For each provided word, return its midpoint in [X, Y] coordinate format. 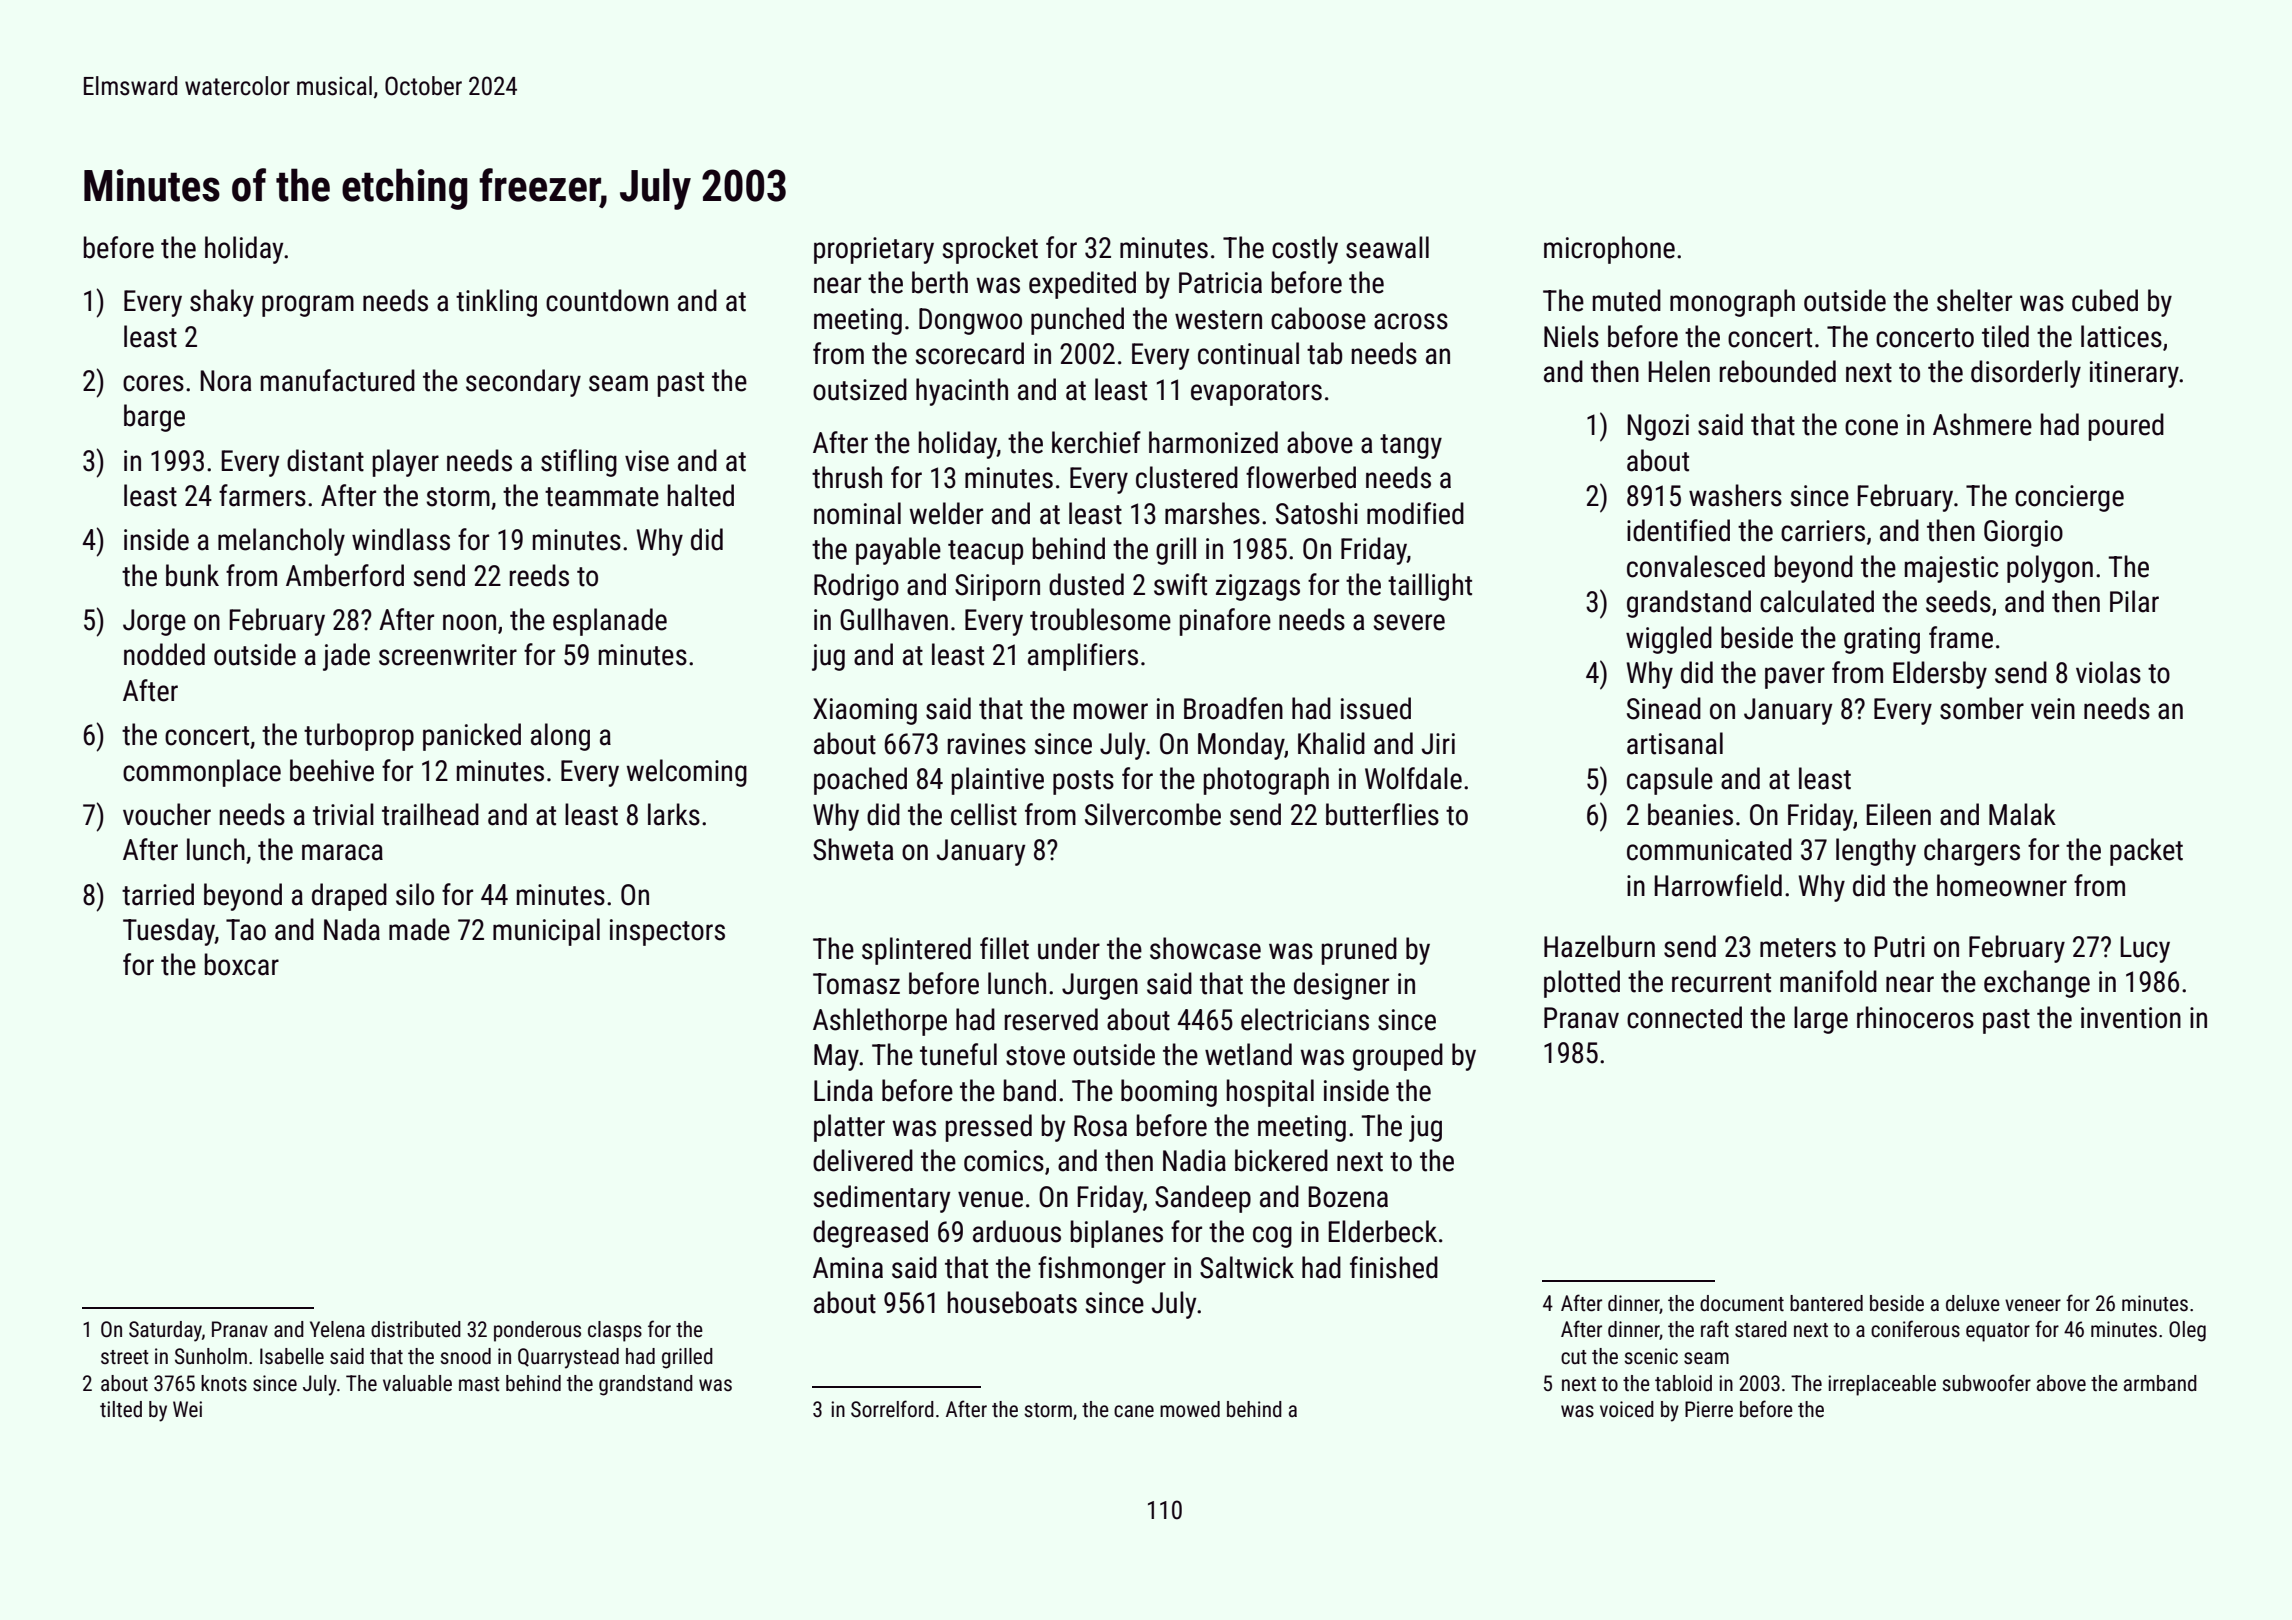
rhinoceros [1915, 1017]
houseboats [1012, 1302]
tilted [121, 1409]
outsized [860, 389]
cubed [2105, 300]
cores [153, 383]
